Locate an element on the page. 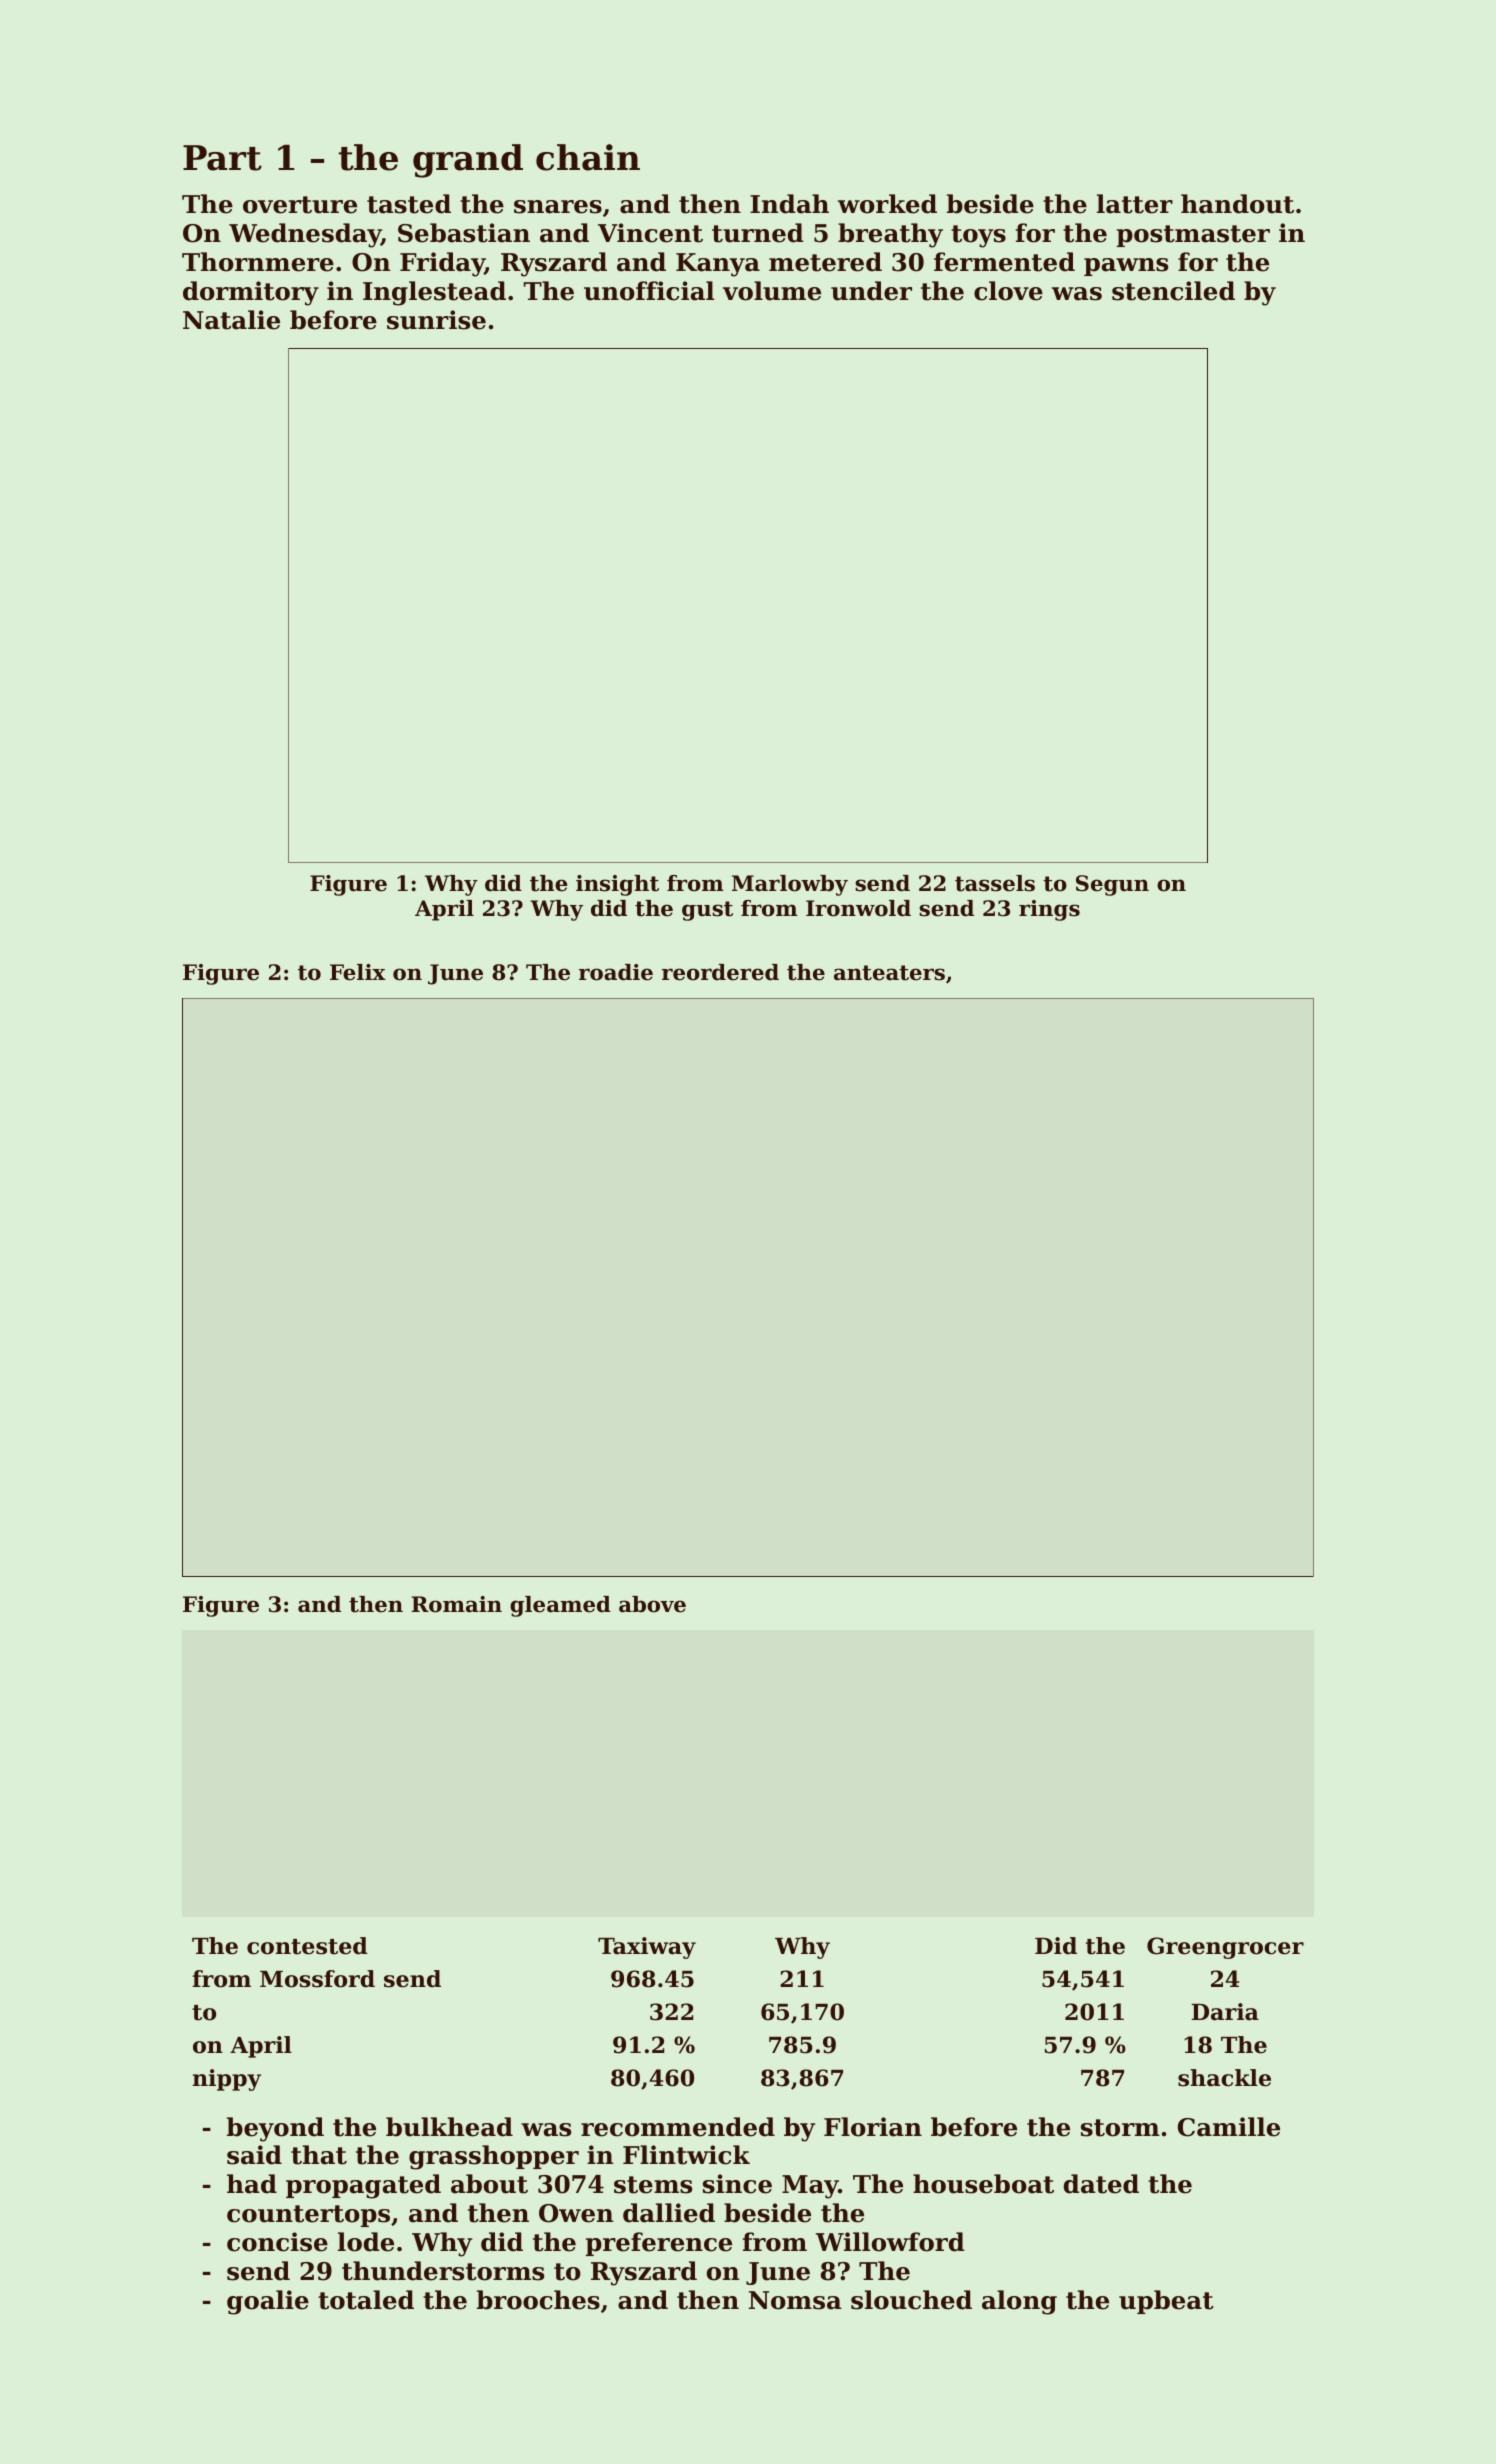 The height and width of the page is (2464, 1496). metered is located at coordinates (825, 262).
